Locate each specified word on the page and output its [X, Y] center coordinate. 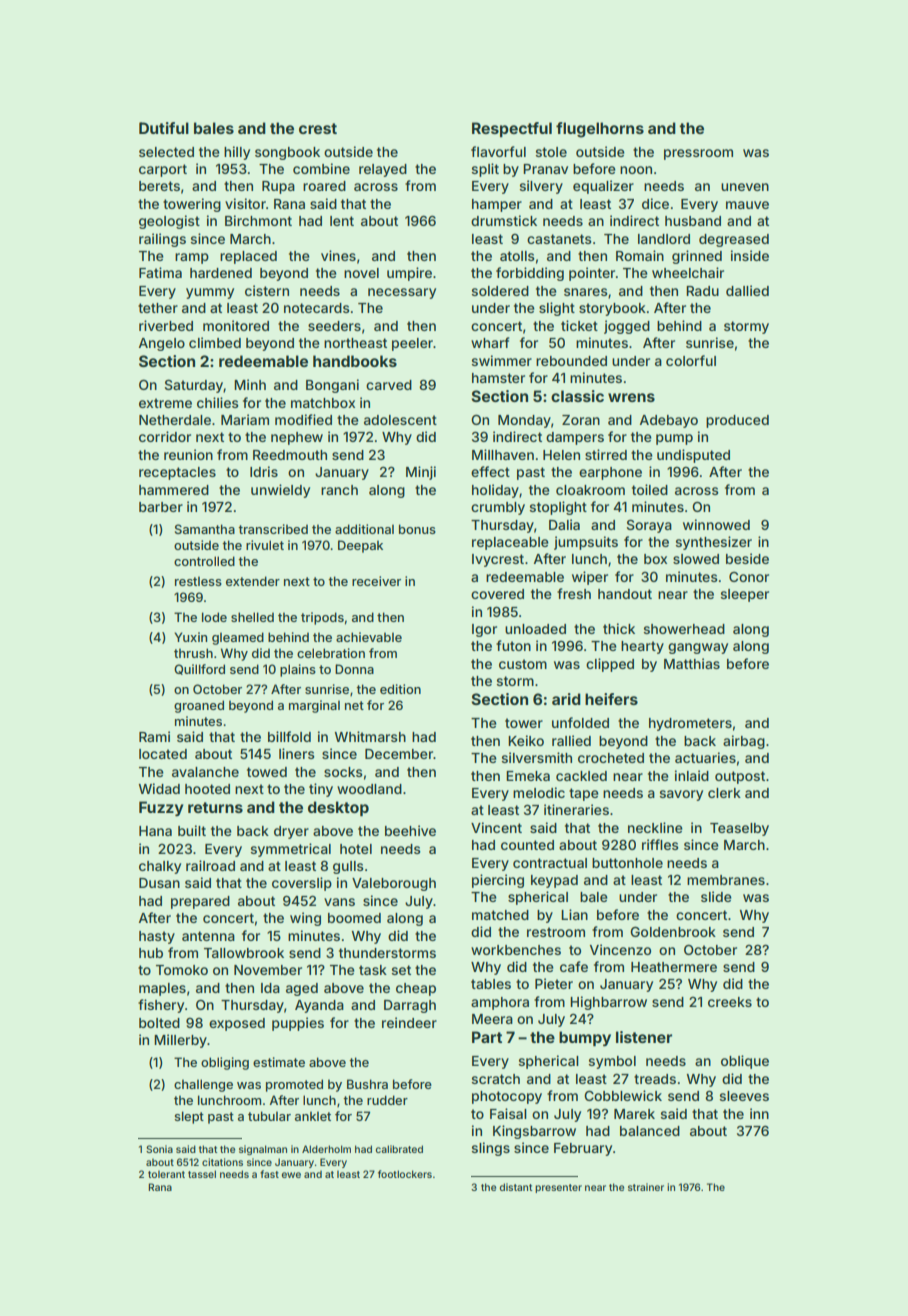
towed [267, 772]
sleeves [744, 1096]
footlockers [405, 1174]
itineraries [576, 809]
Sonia [159, 1149]
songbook [287, 153]
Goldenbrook [673, 931]
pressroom [698, 154]
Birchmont [258, 220]
